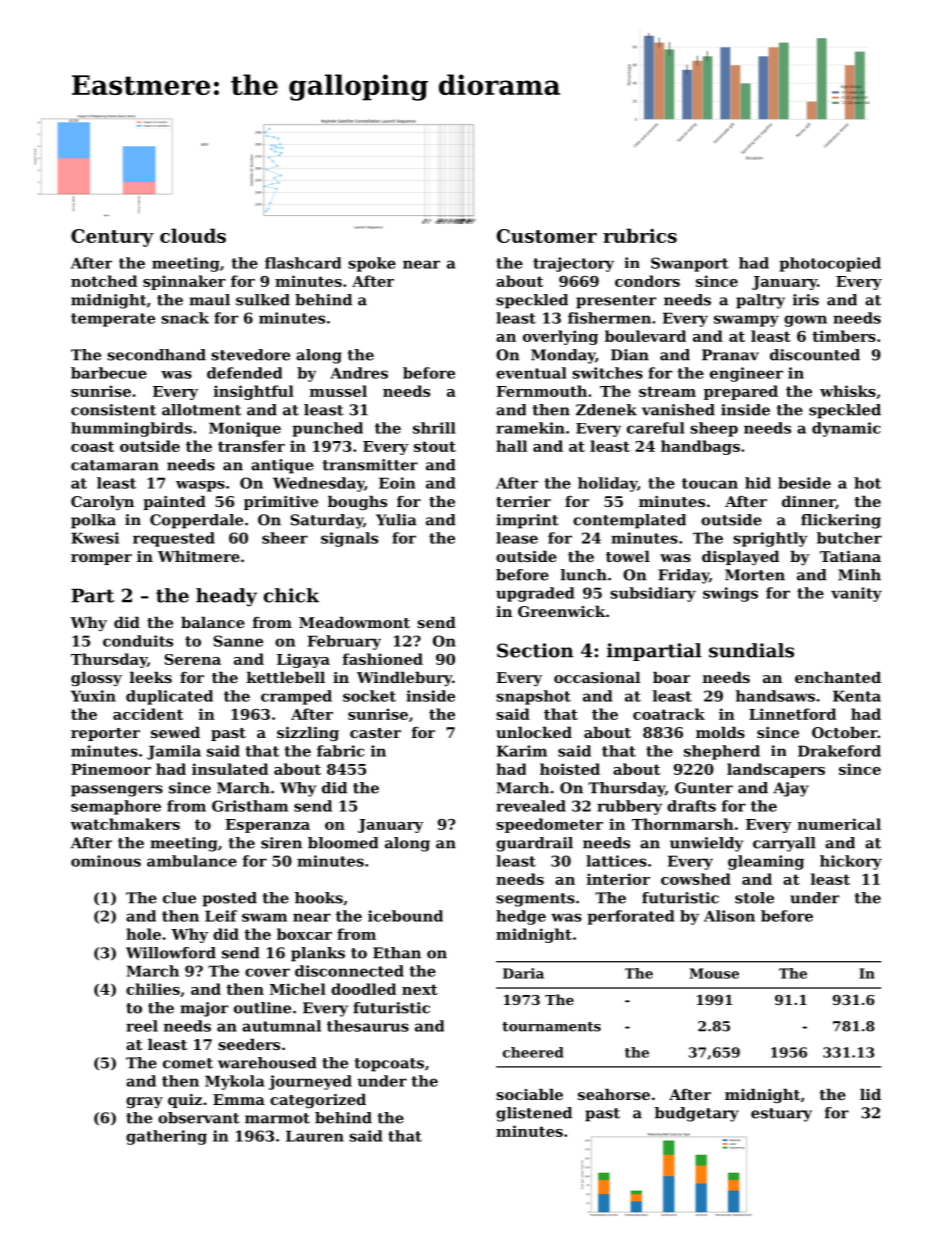  What do you see at coordinates (533, 697) in the screenshot?
I see `snapshot` at bounding box center [533, 697].
